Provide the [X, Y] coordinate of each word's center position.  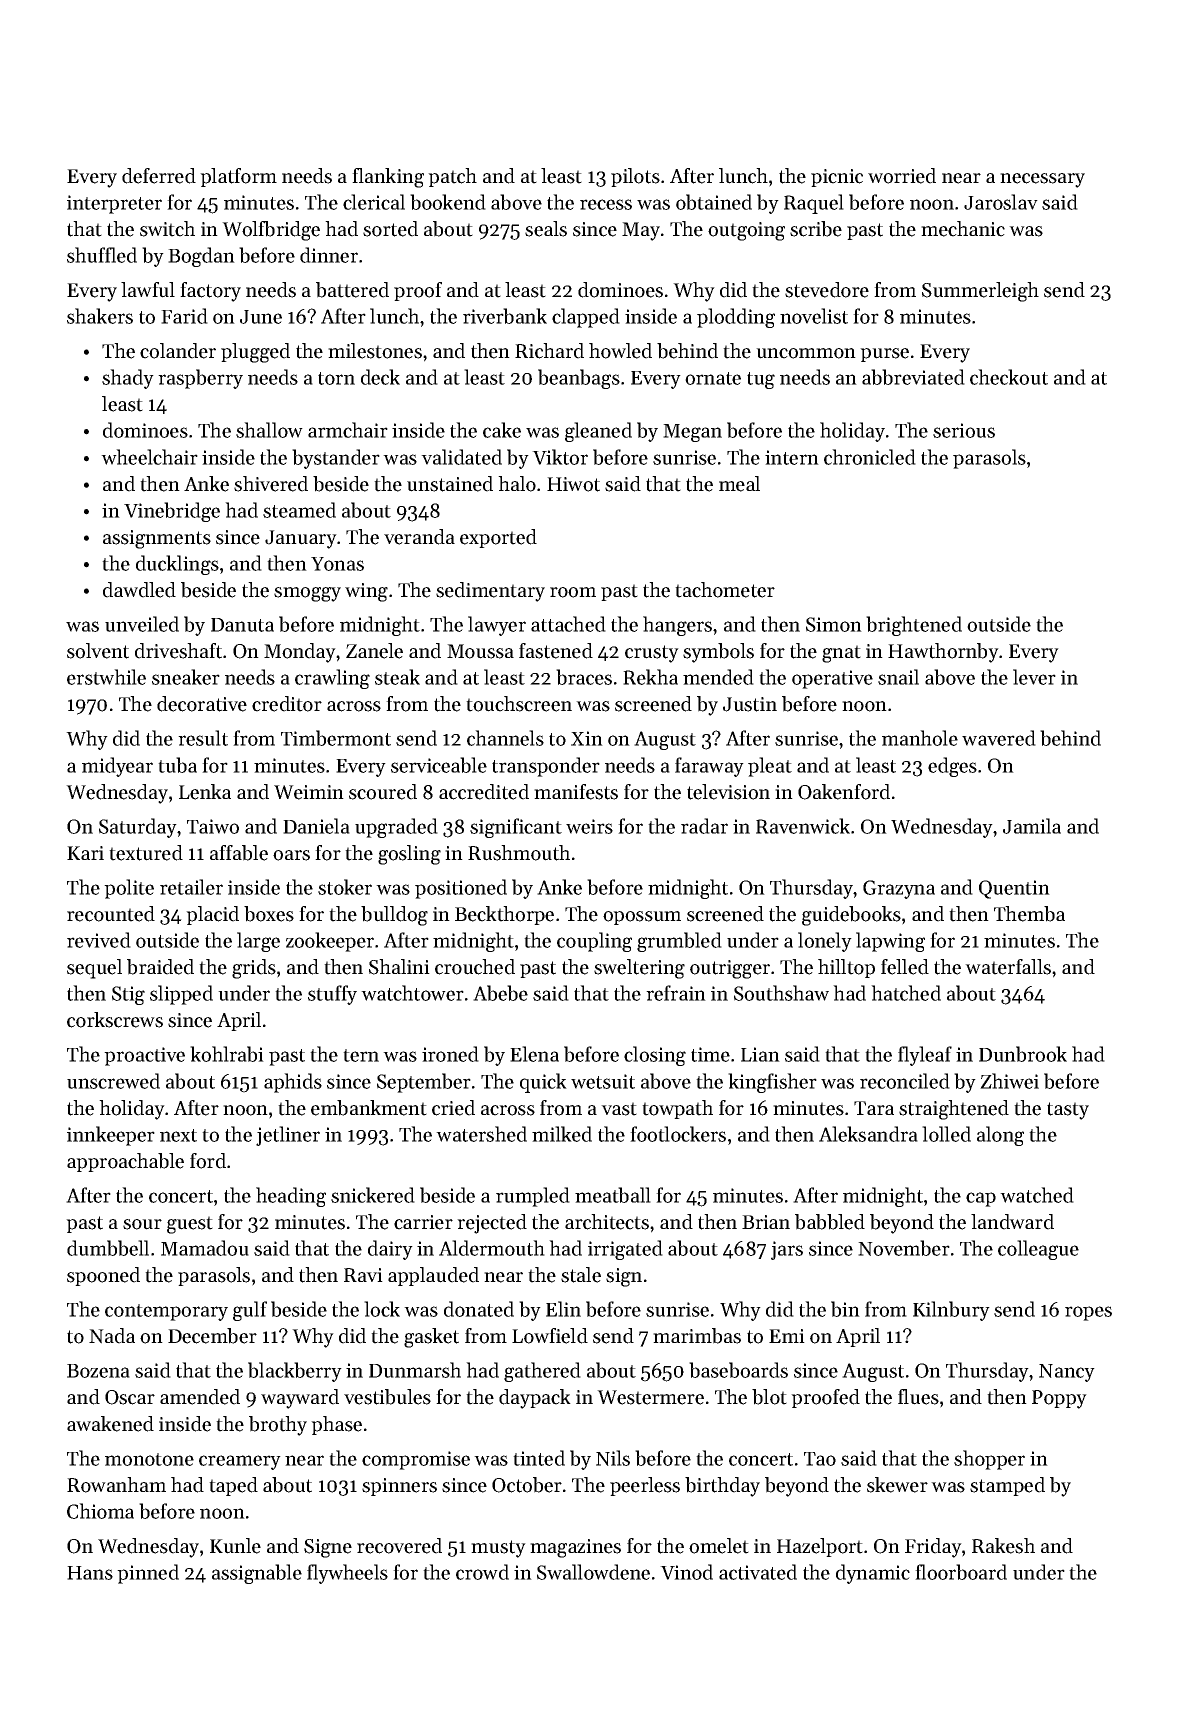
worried [902, 176]
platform [238, 177]
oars [291, 855]
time [710, 1054]
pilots [635, 177]
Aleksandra [868, 1134]
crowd [482, 1572]
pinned [148, 1574]
